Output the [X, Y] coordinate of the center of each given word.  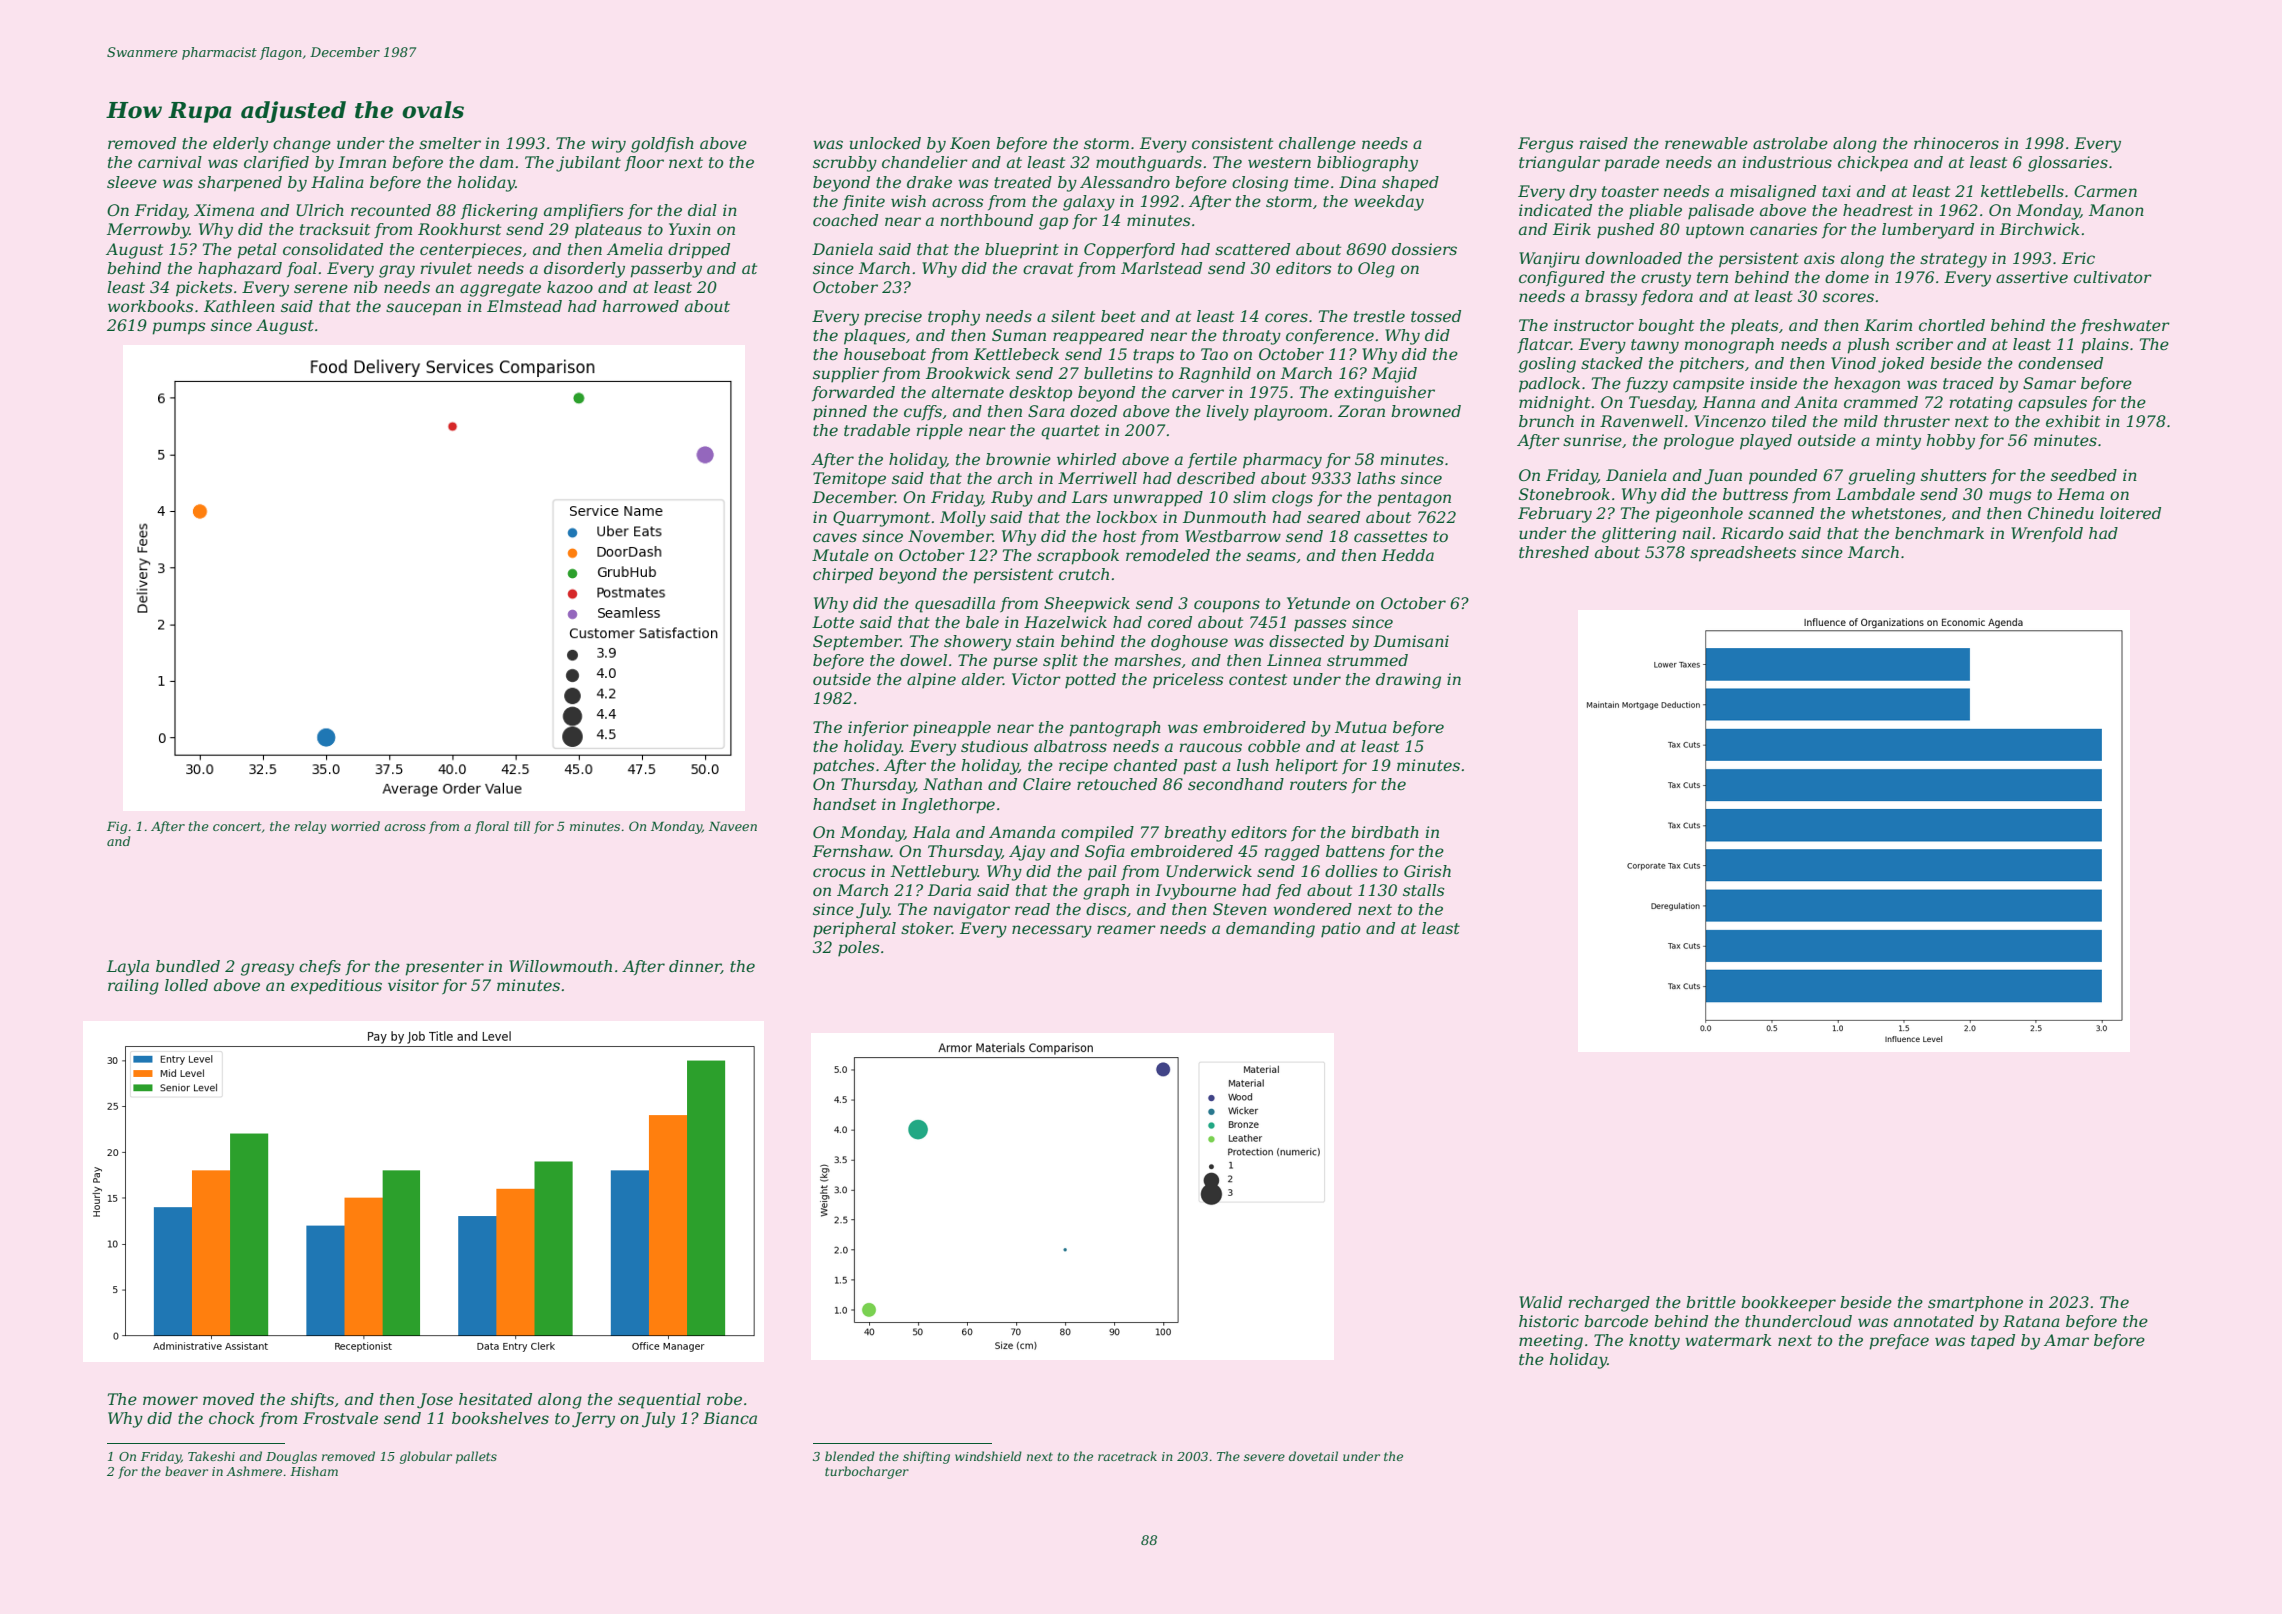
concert [237, 826]
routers [1318, 784]
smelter [450, 143]
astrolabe [1790, 143]
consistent [1232, 143]
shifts [312, 1400]
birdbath [1385, 832]
